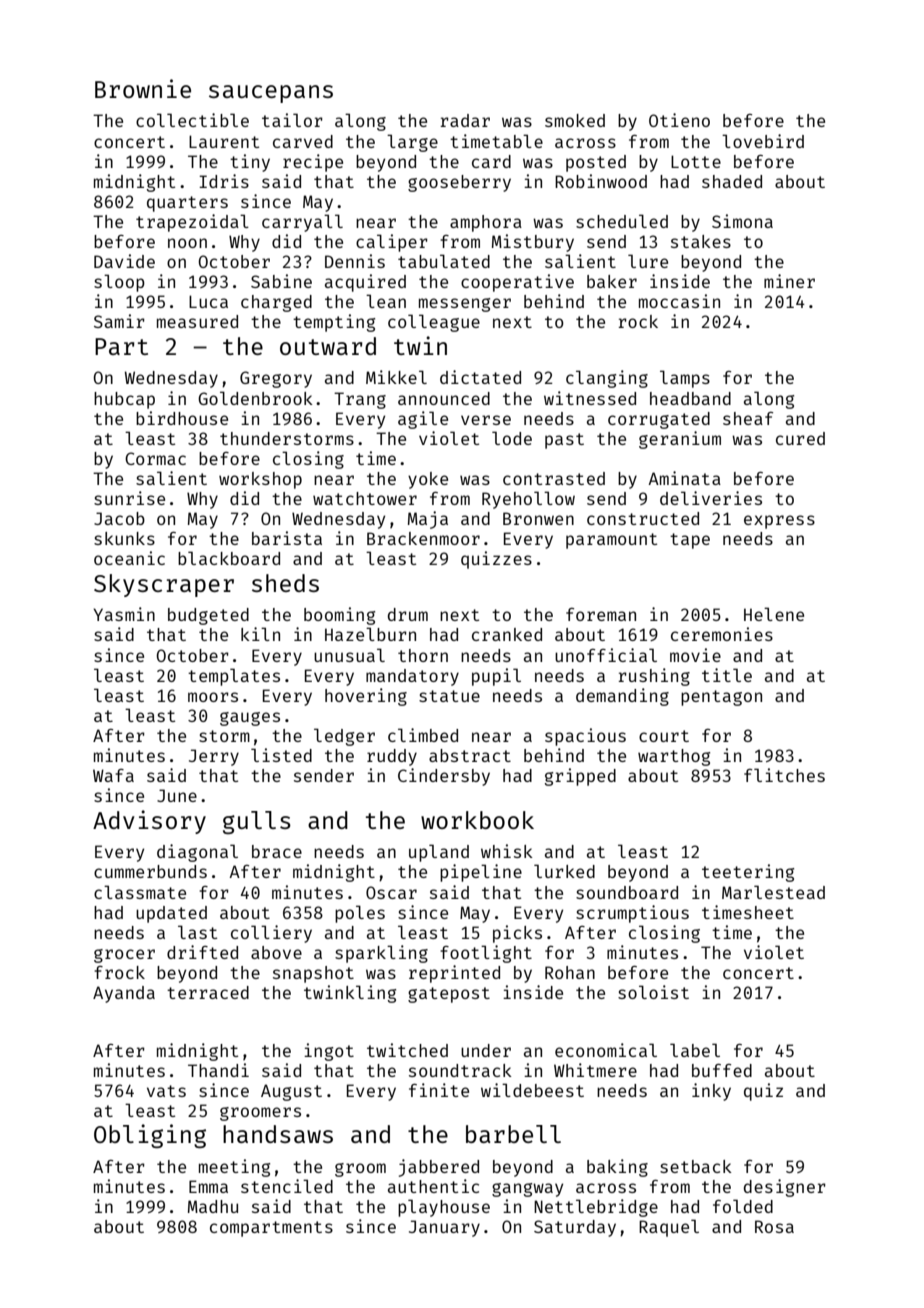  I want to click on Otieno, so click(679, 120).
